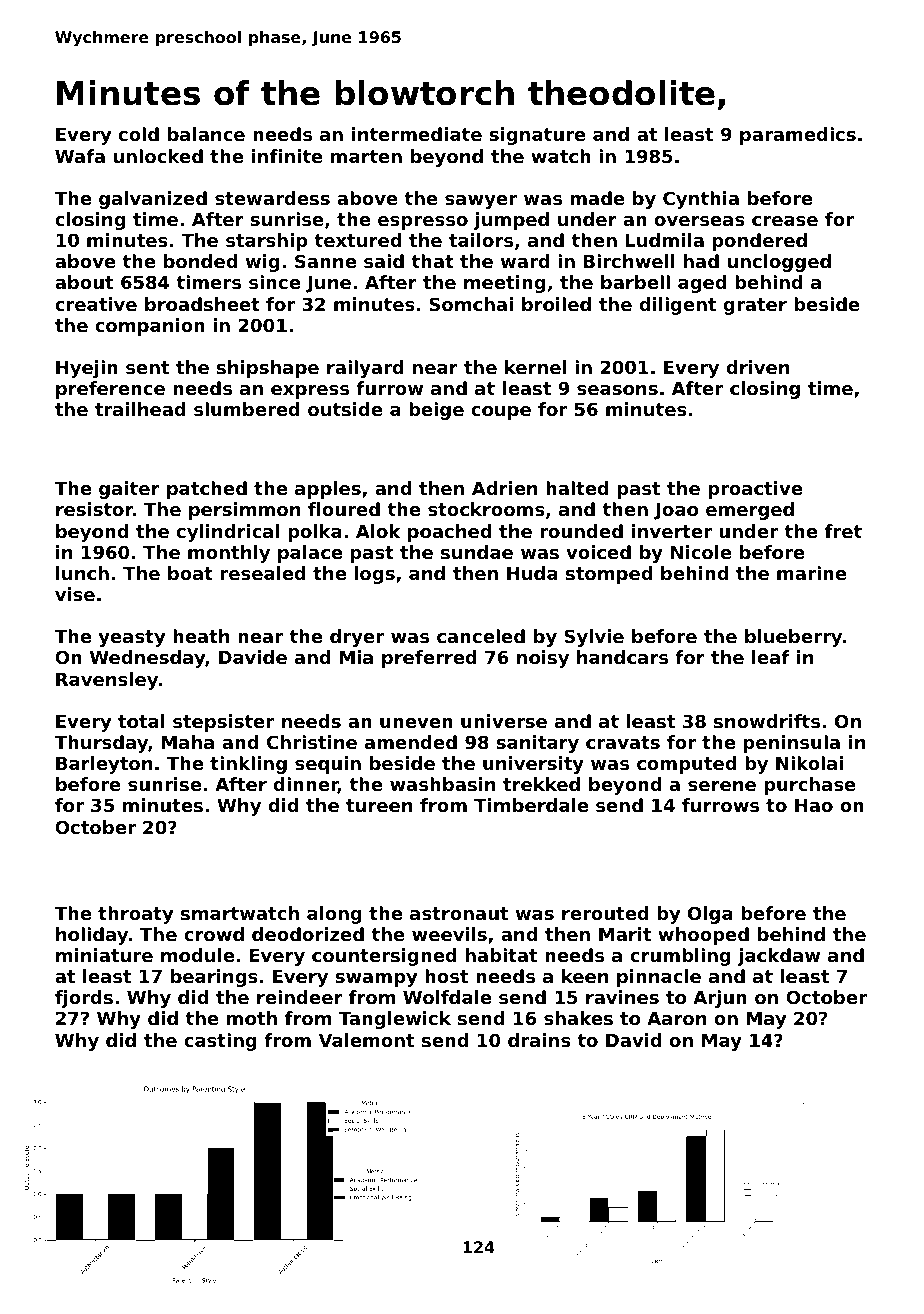 This image has width=924, height=1314. What do you see at coordinates (417, 134) in the image?
I see `intermediate` at bounding box center [417, 134].
